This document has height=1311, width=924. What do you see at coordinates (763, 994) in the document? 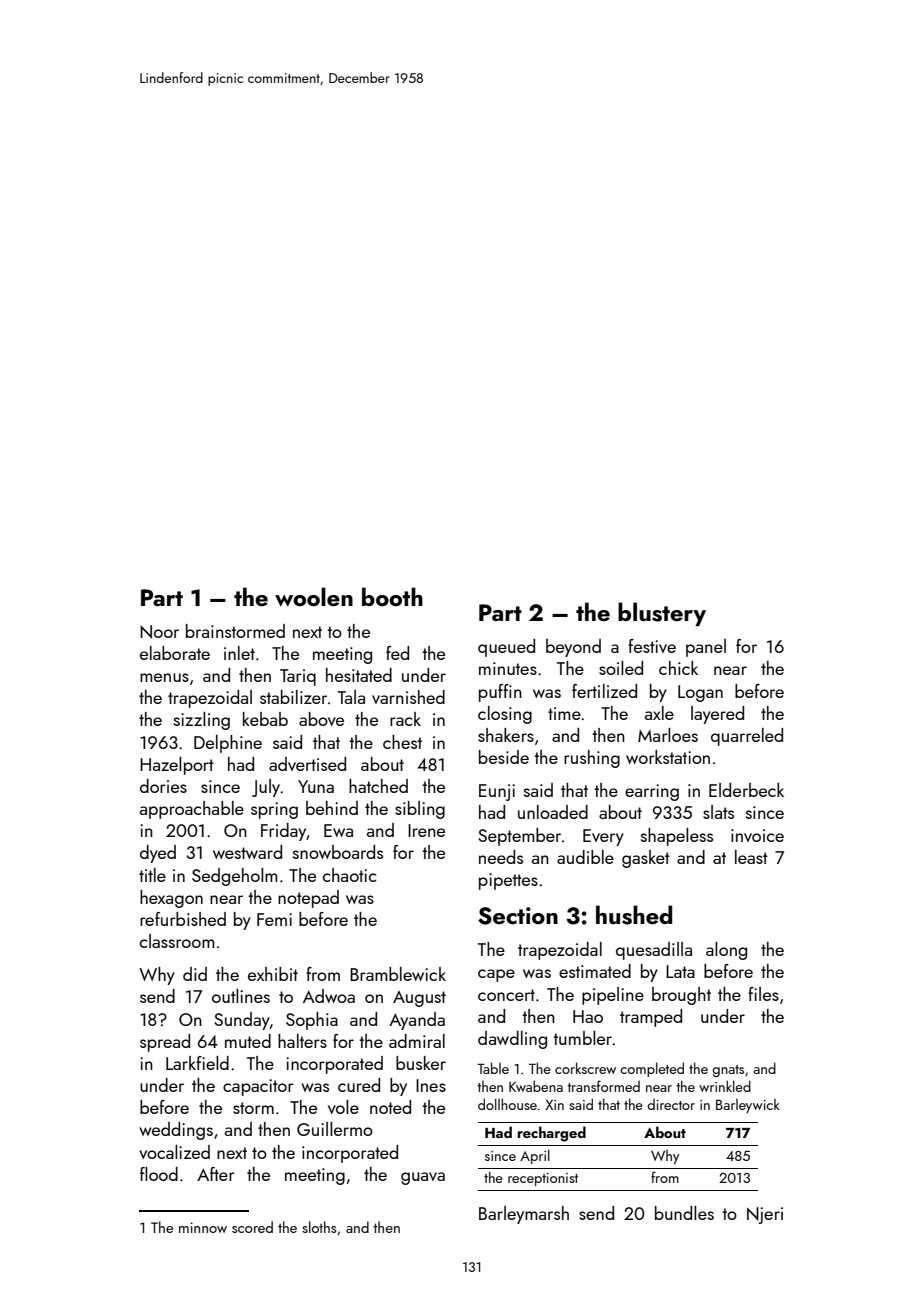
I see `files` at bounding box center [763, 994].
